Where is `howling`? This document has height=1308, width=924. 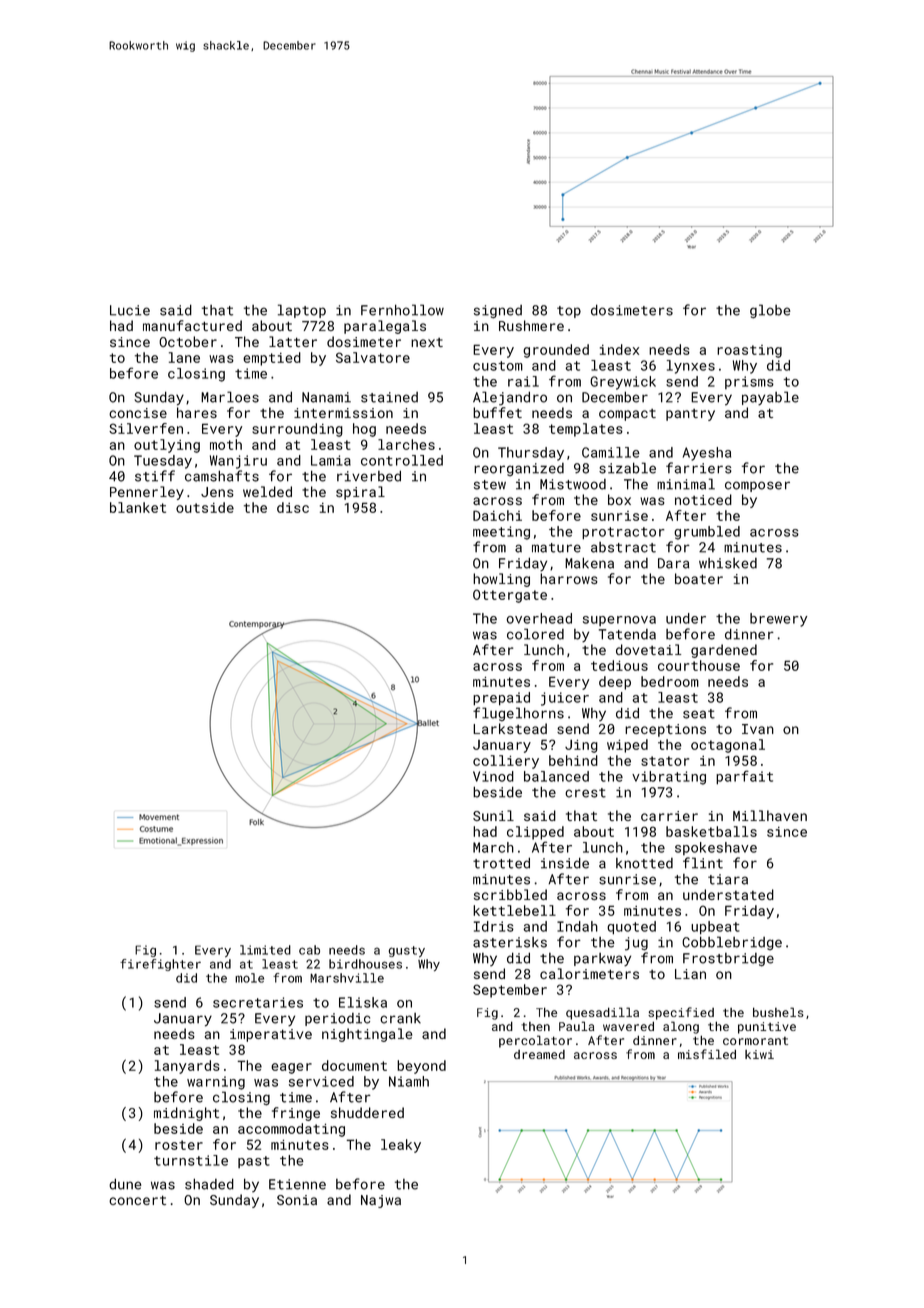 howling is located at coordinates (501, 580).
